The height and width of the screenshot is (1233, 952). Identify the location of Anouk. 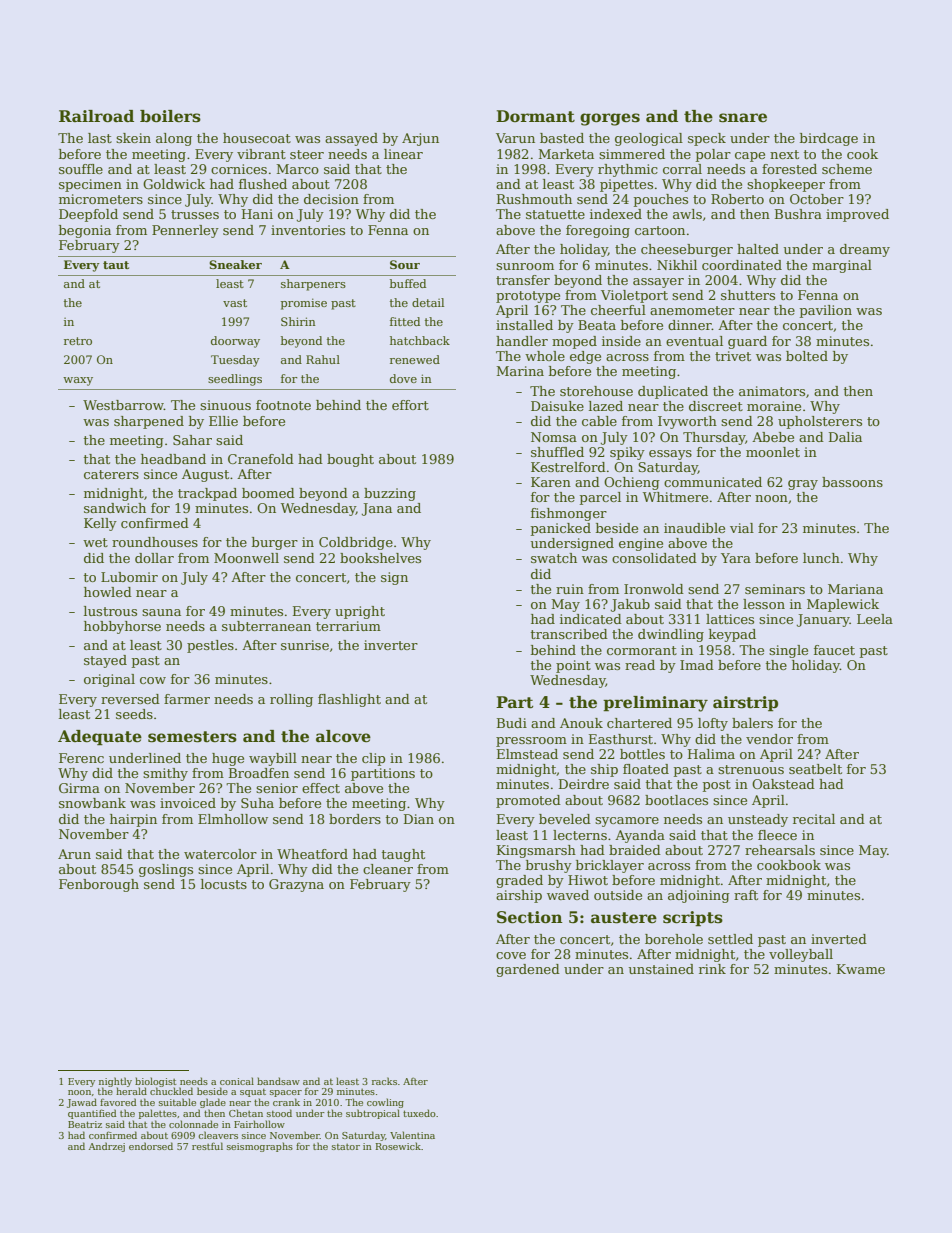
(581, 723).
